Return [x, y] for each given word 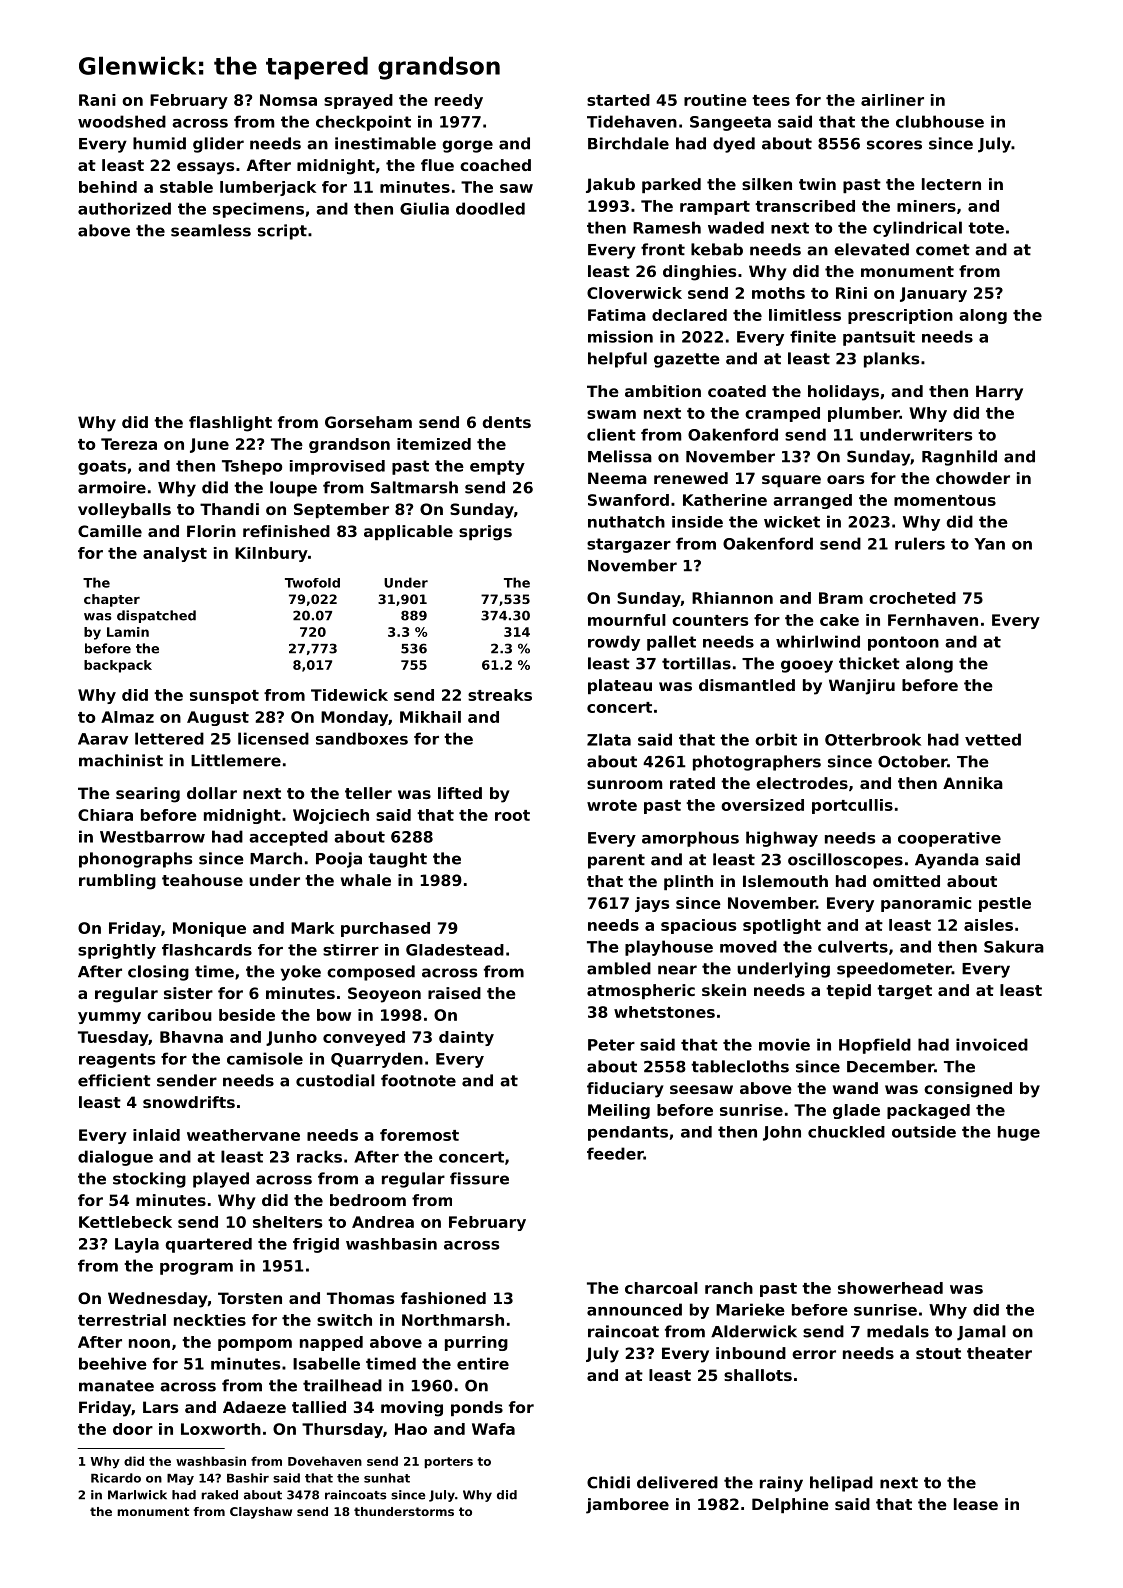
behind [108, 187]
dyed [734, 145]
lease [976, 1504]
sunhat [387, 1478]
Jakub [610, 185]
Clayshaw [261, 1513]
